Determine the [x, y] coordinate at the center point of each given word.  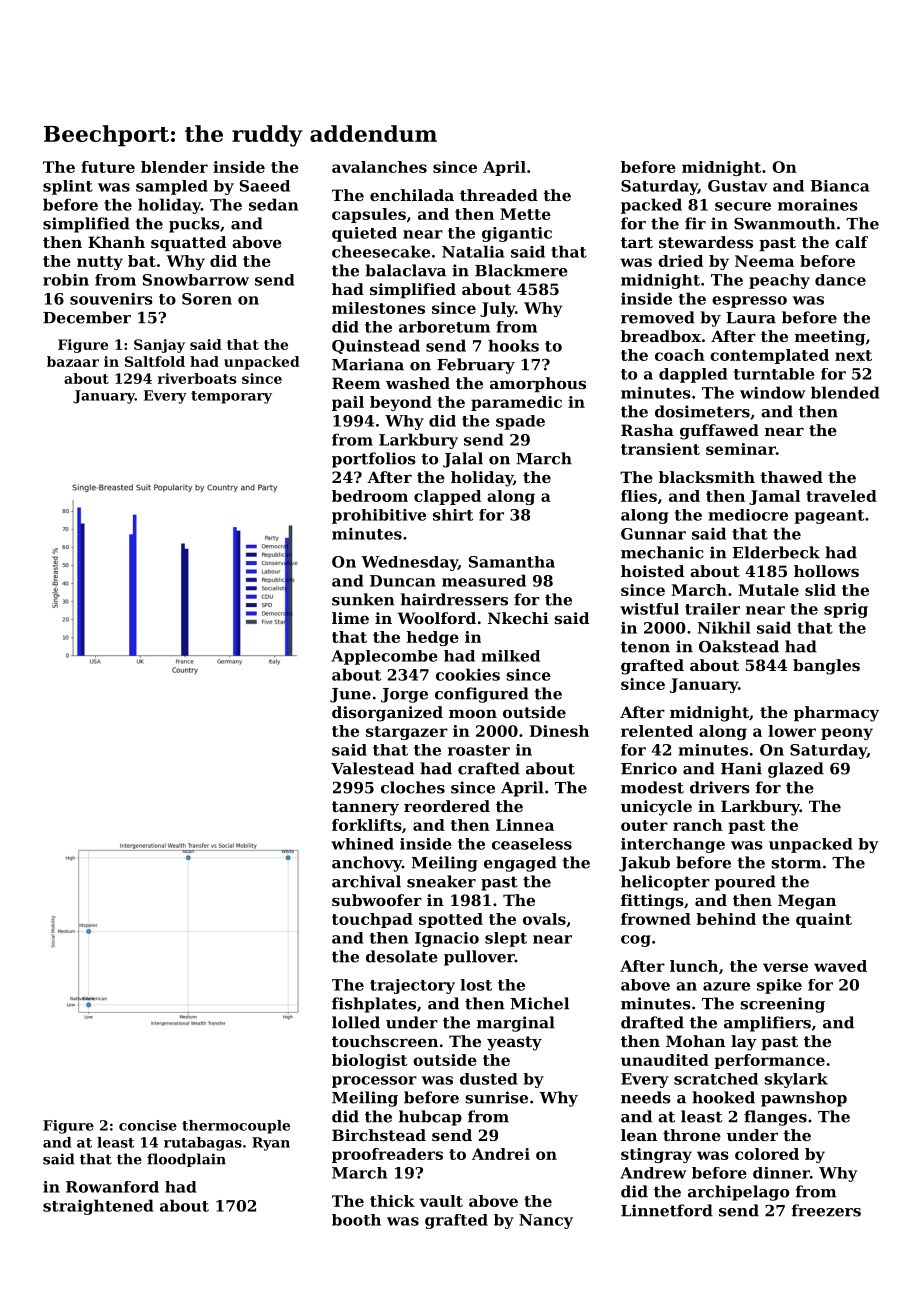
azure [726, 986]
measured [484, 580]
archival [366, 881]
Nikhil [724, 627]
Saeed [265, 186]
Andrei [501, 1154]
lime [350, 618]
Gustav [737, 186]
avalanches [379, 167]
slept [506, 939]
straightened [98, 1207]
